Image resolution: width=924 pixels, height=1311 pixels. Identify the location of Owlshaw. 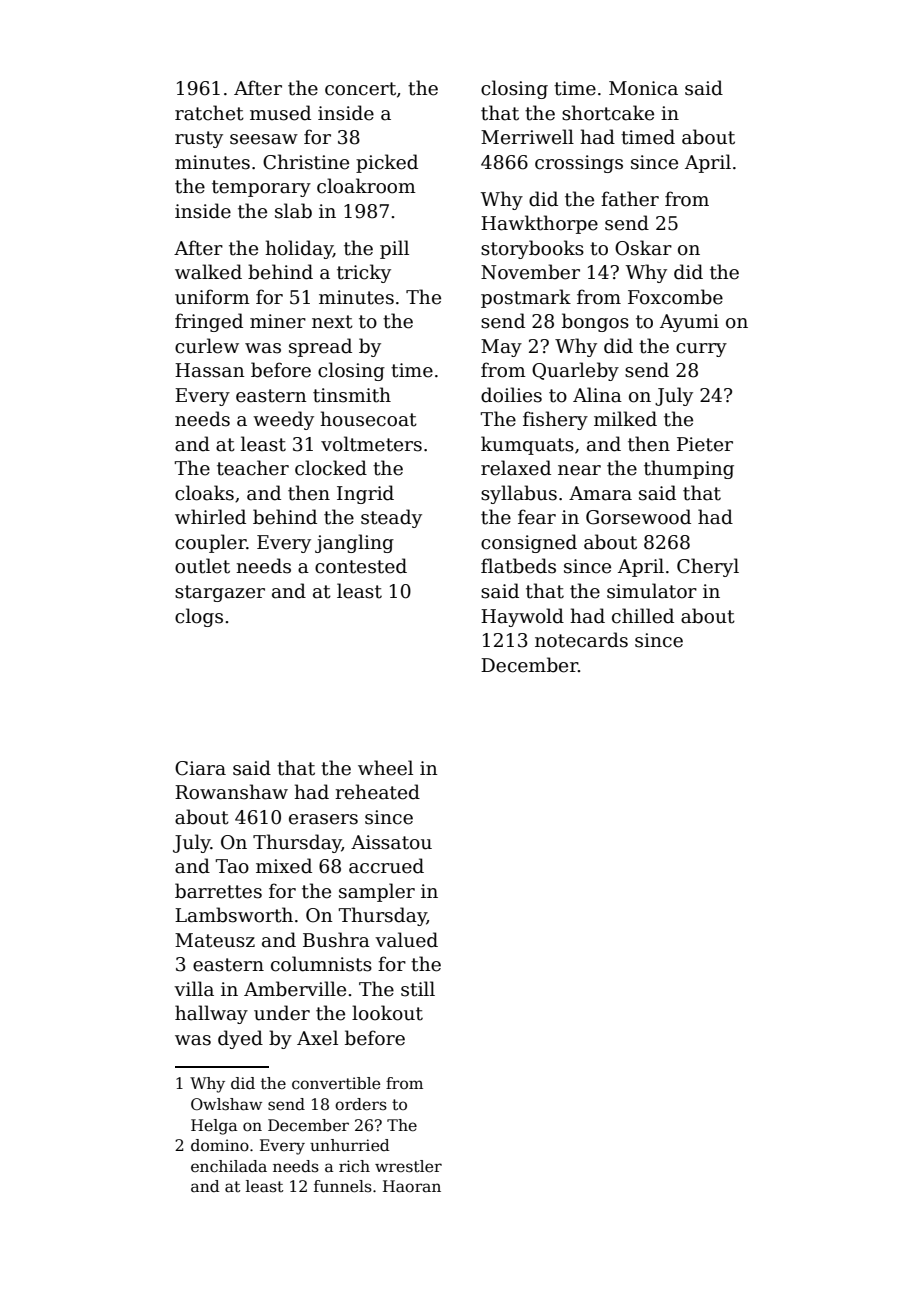
(226, 1104).
